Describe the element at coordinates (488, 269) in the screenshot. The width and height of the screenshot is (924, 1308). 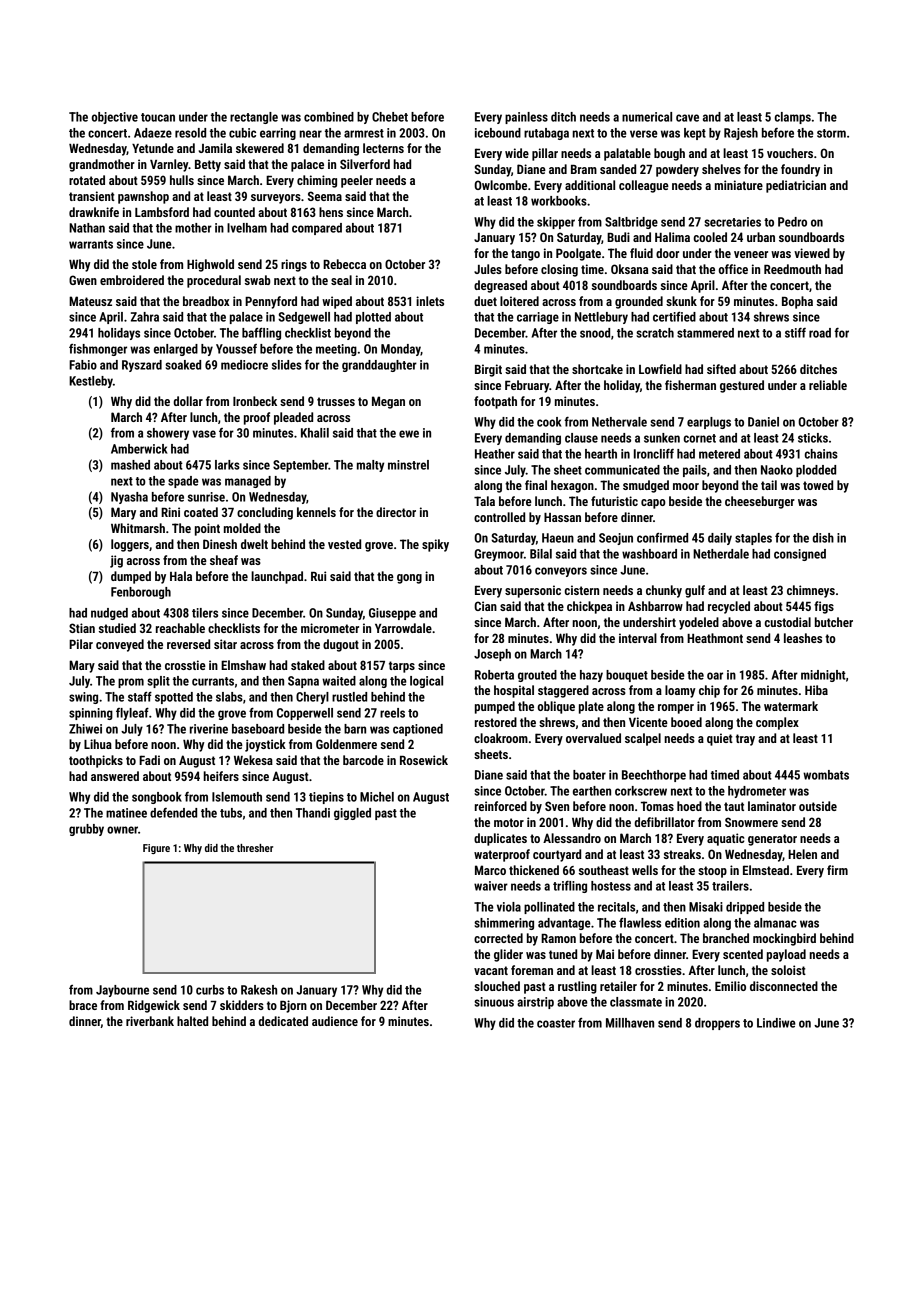
I see `Jules` at that location.
